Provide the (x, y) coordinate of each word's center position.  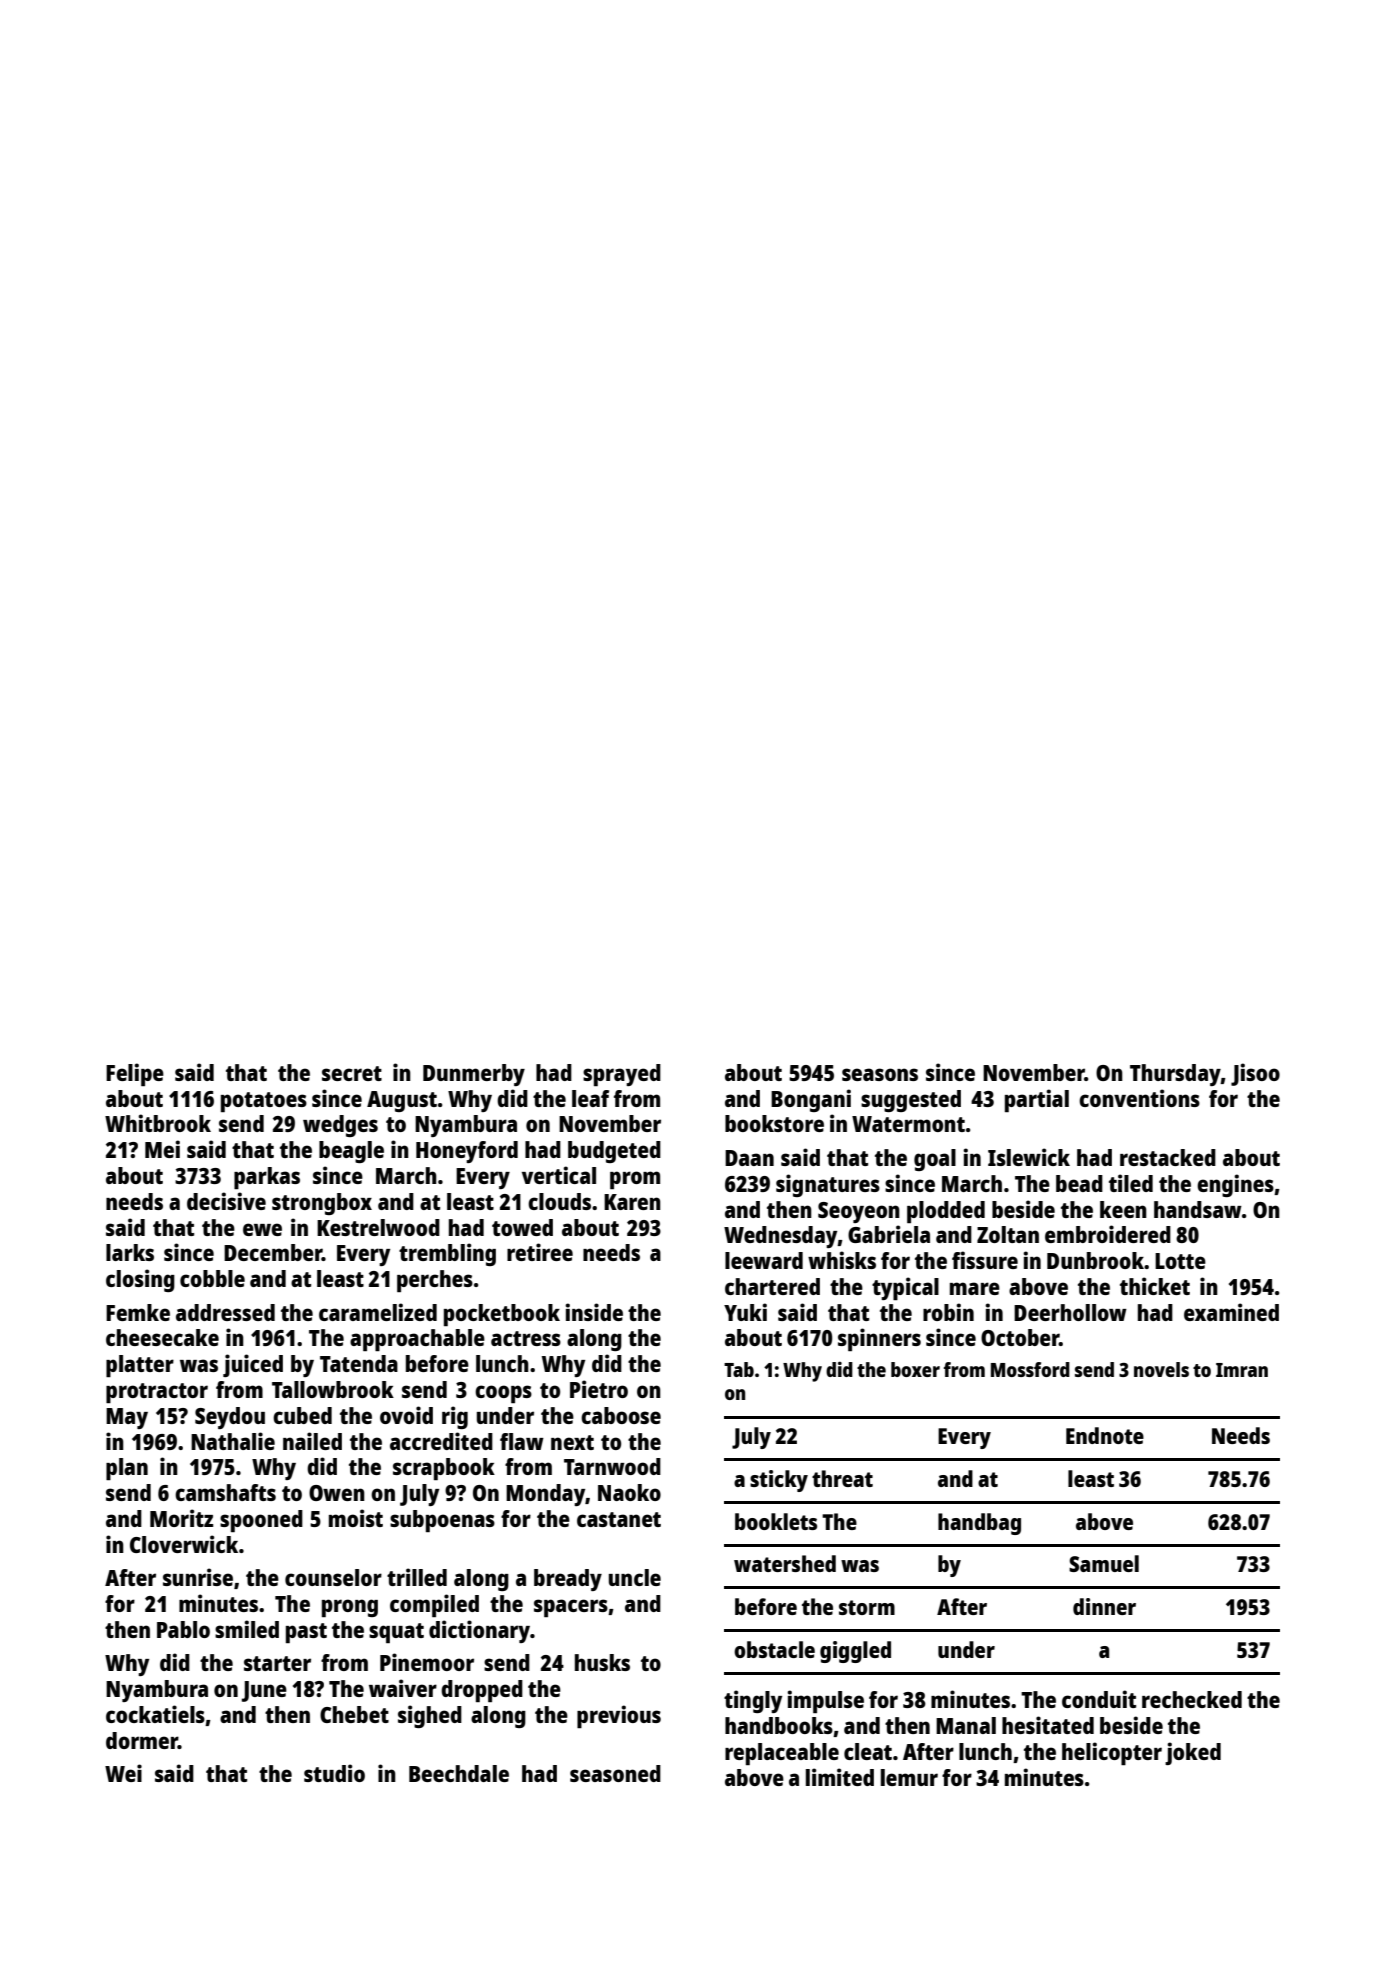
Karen (632, 1202)
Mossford (1030, 1369)
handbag (979, 1524)
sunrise (198, 1577)
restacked (1168, 1157)
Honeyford (467, 1152)
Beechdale (459, 1773)
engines (1235, 1185)
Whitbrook (158, 1123)
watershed (785, 1563)
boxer (915, 1369)
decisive (226, 1201)
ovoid (406, 1415)
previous (619, 1716)
